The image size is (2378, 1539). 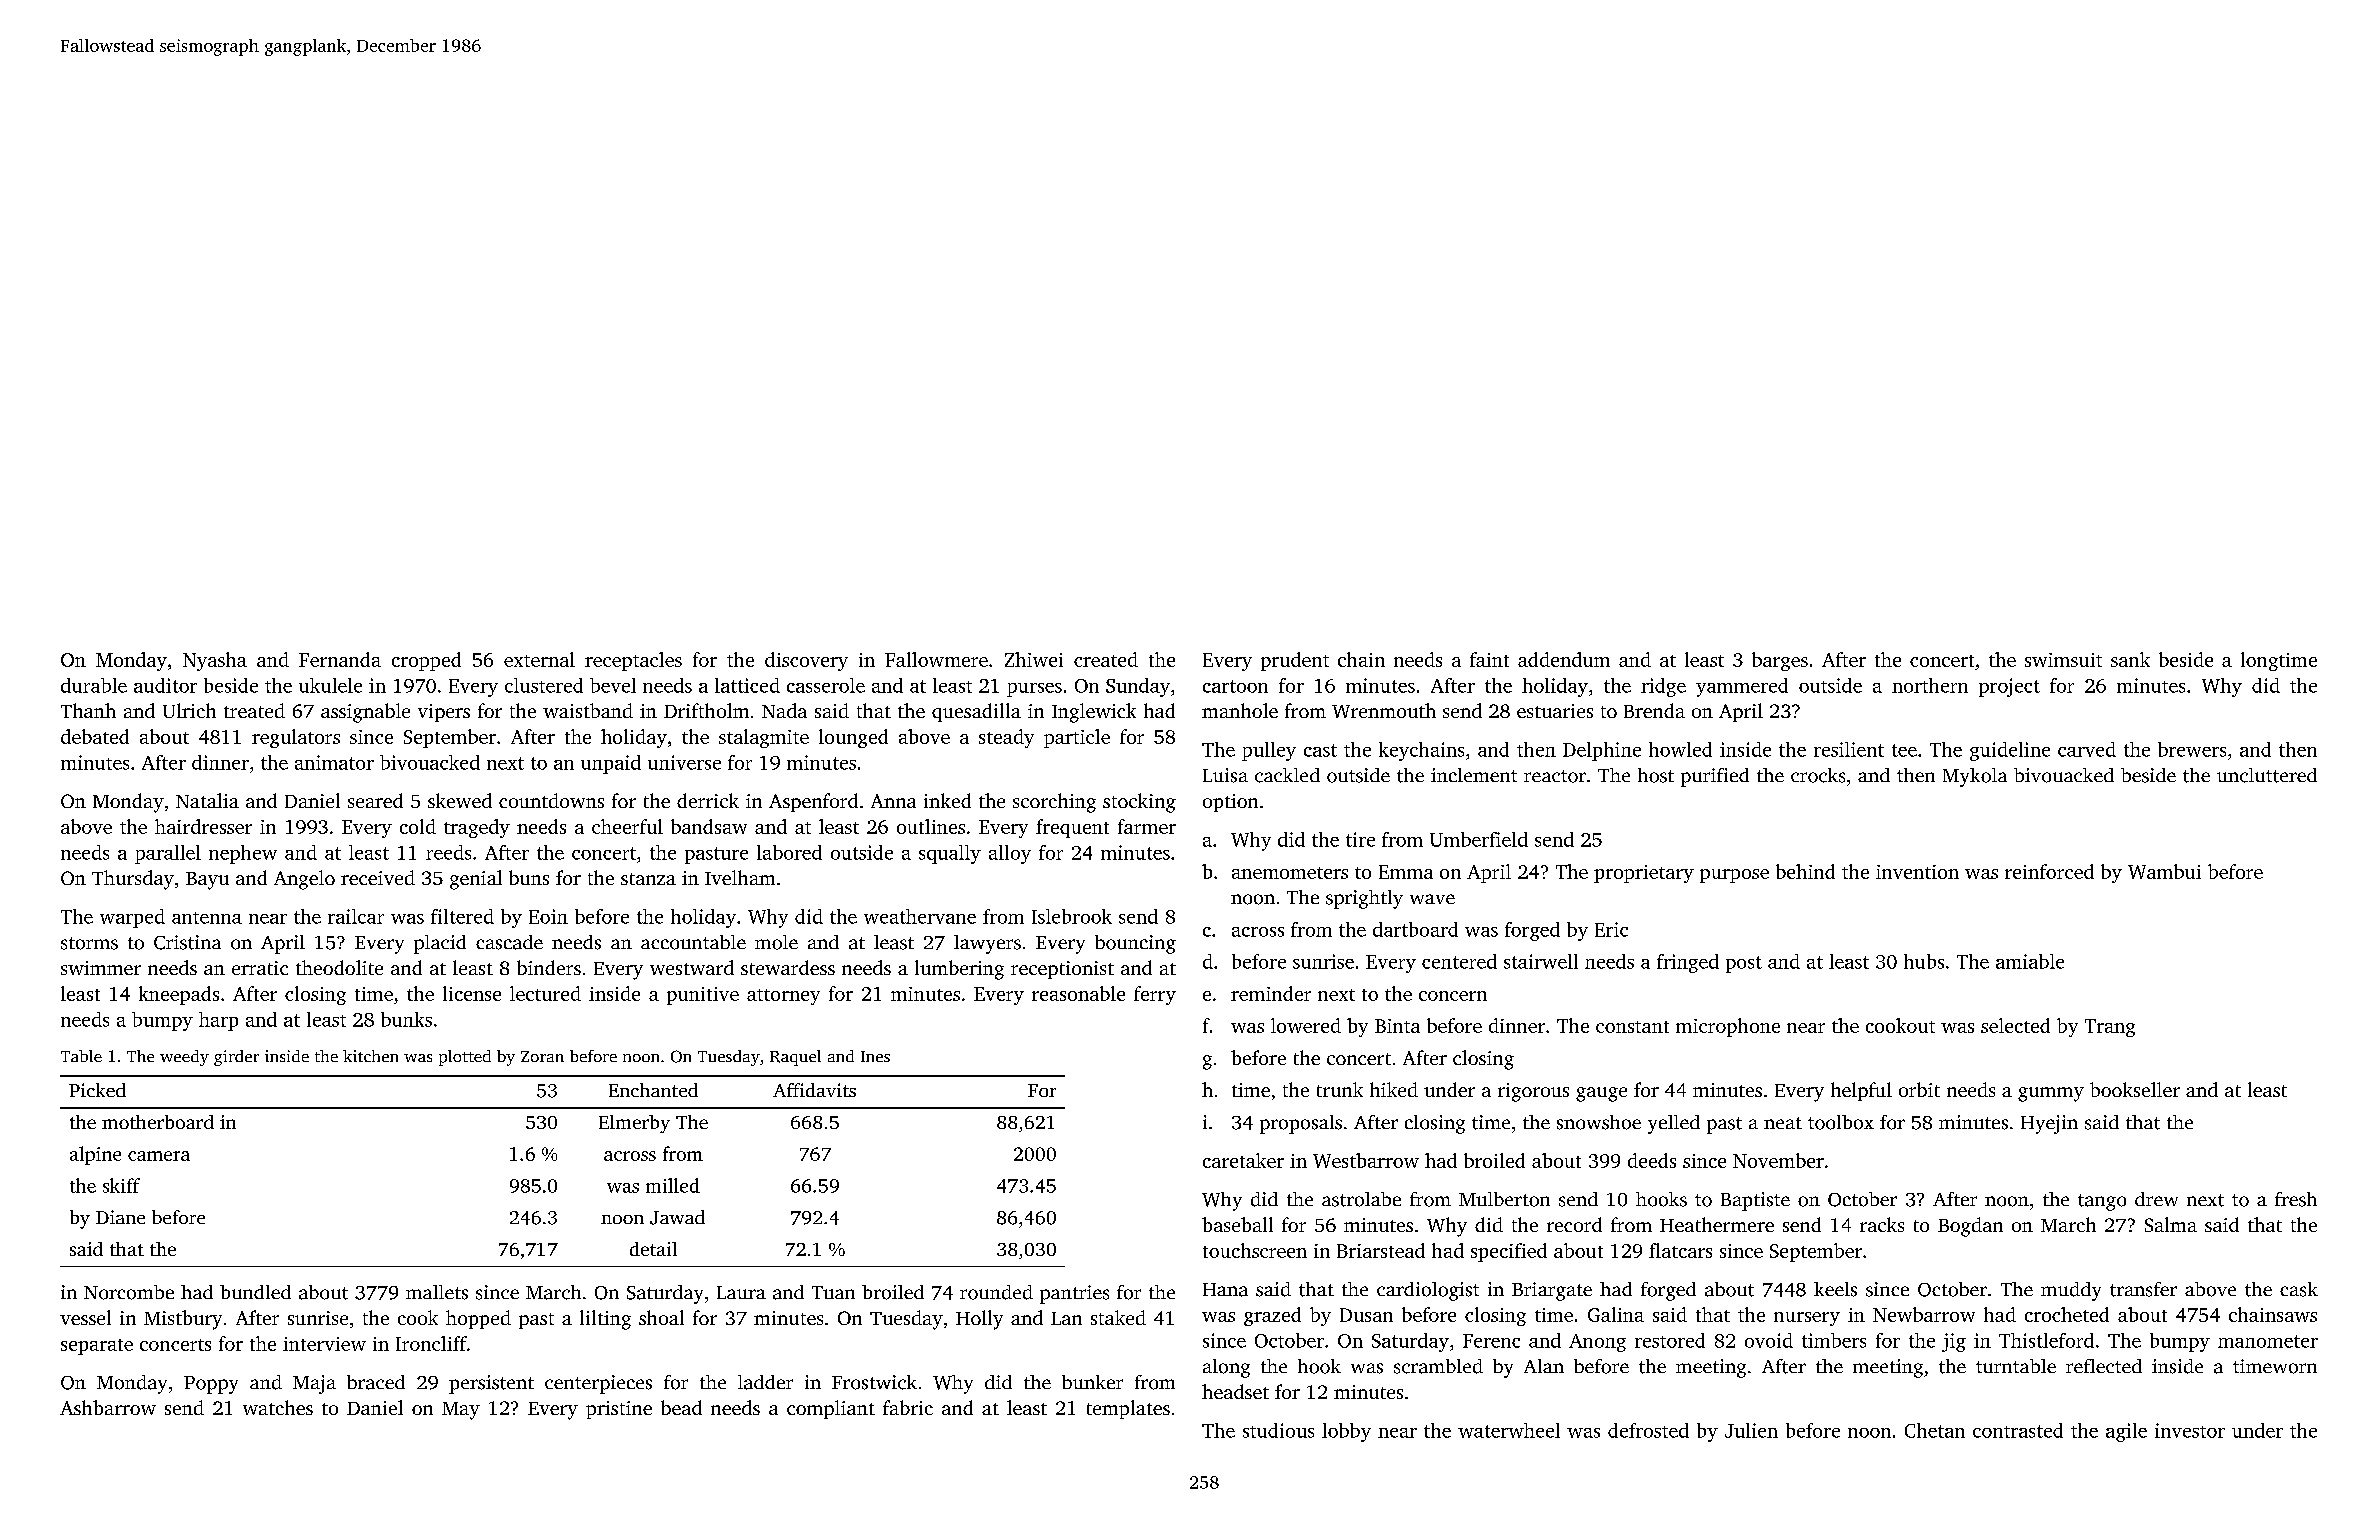 What do you see at coordinates (184, 1058) in the screenshot?
I see `weedy` at bounding box center [184, 1058].
